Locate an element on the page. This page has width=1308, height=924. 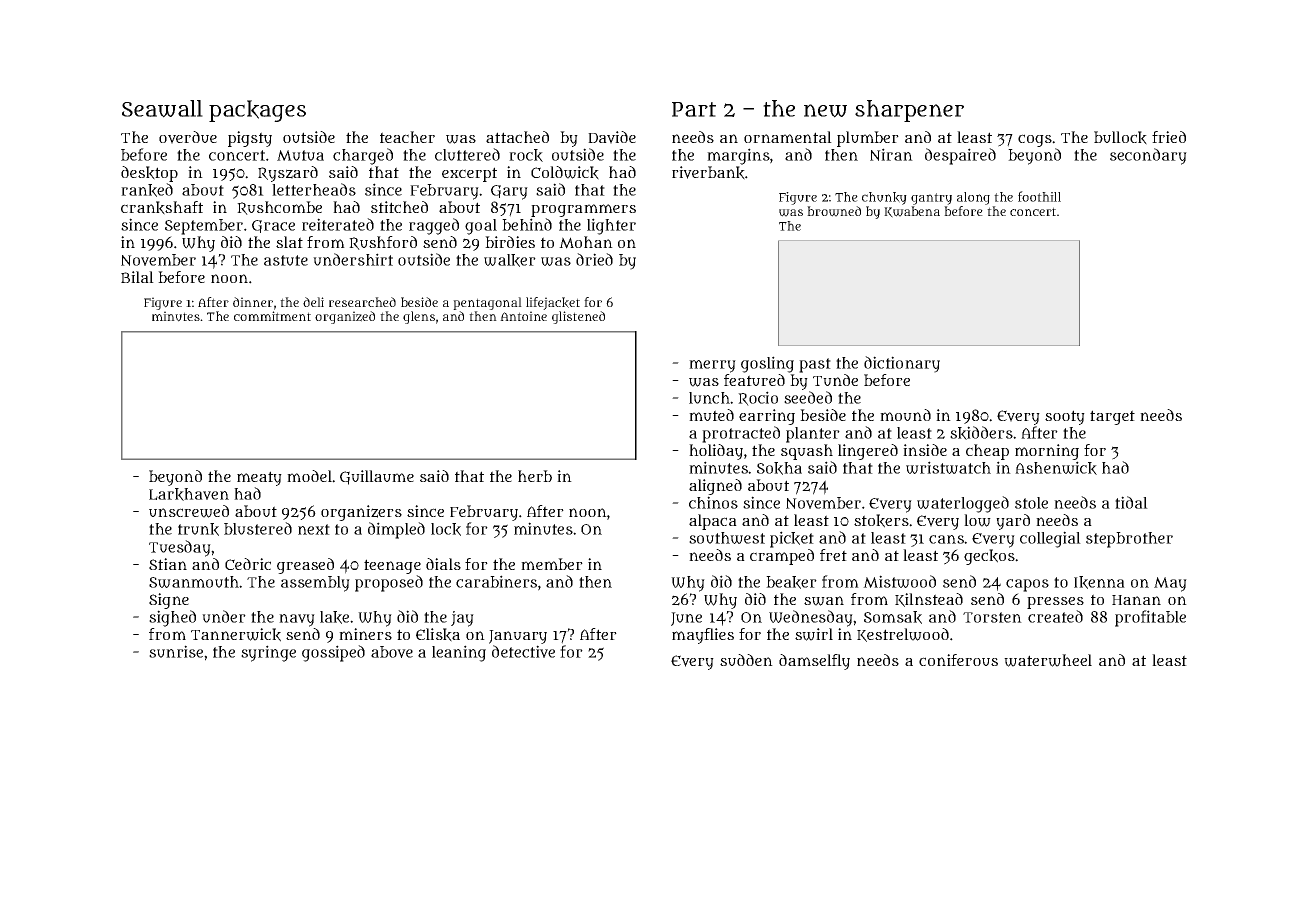
Part is located at coordinates (694, 109).
